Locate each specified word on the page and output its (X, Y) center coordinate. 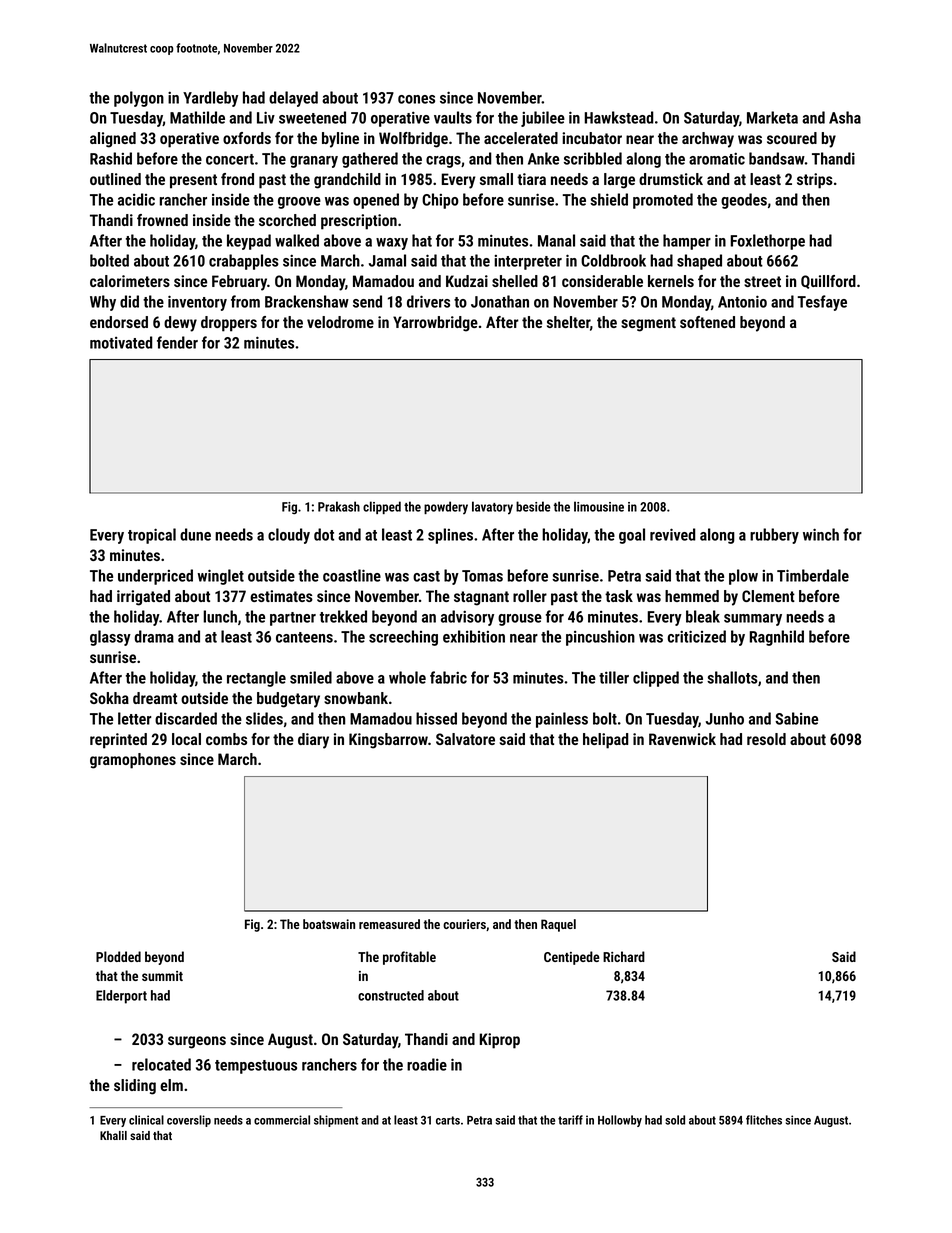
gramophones (133, 761)
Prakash (339, 506)
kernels (671, 281)
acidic (136, 199)
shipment (336, 1121)
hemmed (692, 596)
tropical (152, 536)
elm (171, 1085)
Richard (624, 956)
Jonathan (500, 301)
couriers (464, 924)
